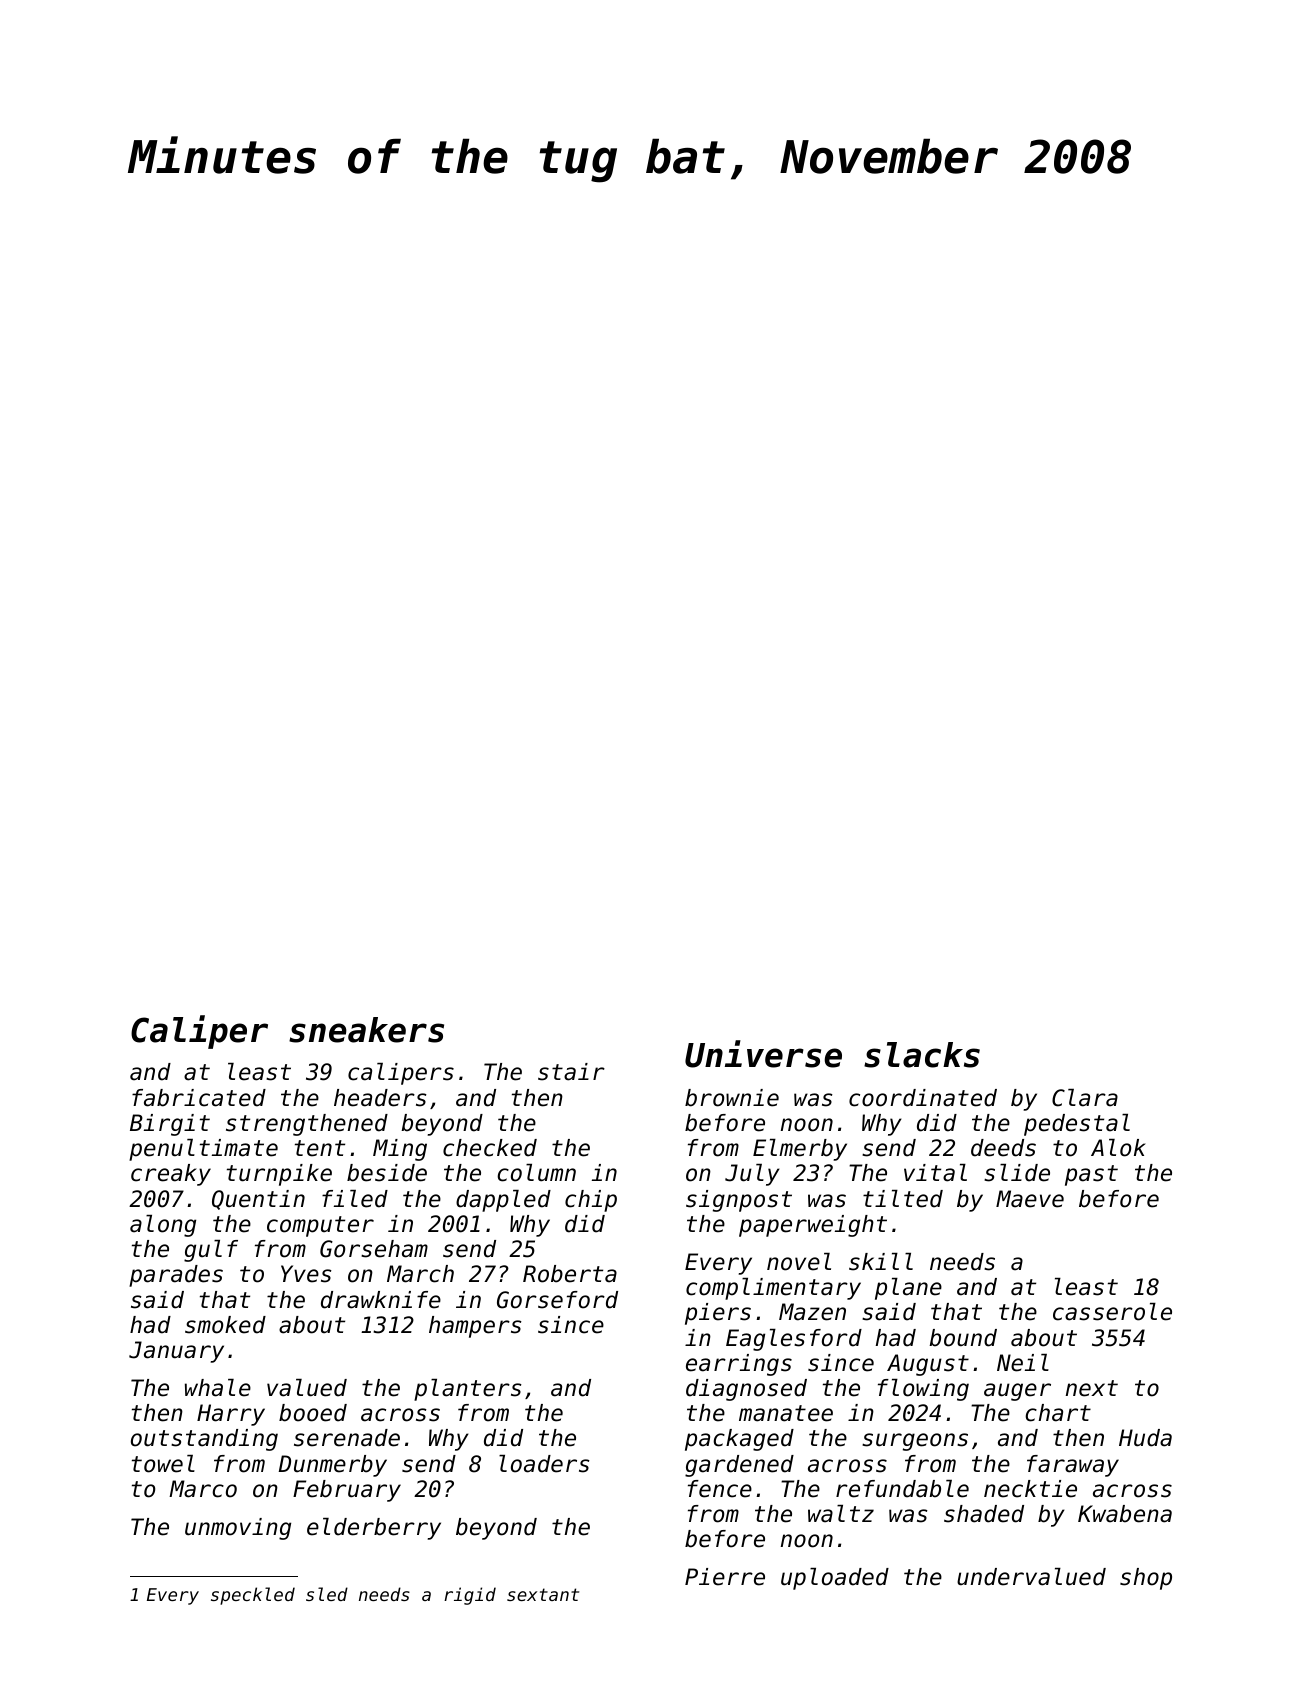 The image size is (1314, 1700). Describe the element at coordinates (366, 1030) in the screenshot. I see `sneakers` at that location.
